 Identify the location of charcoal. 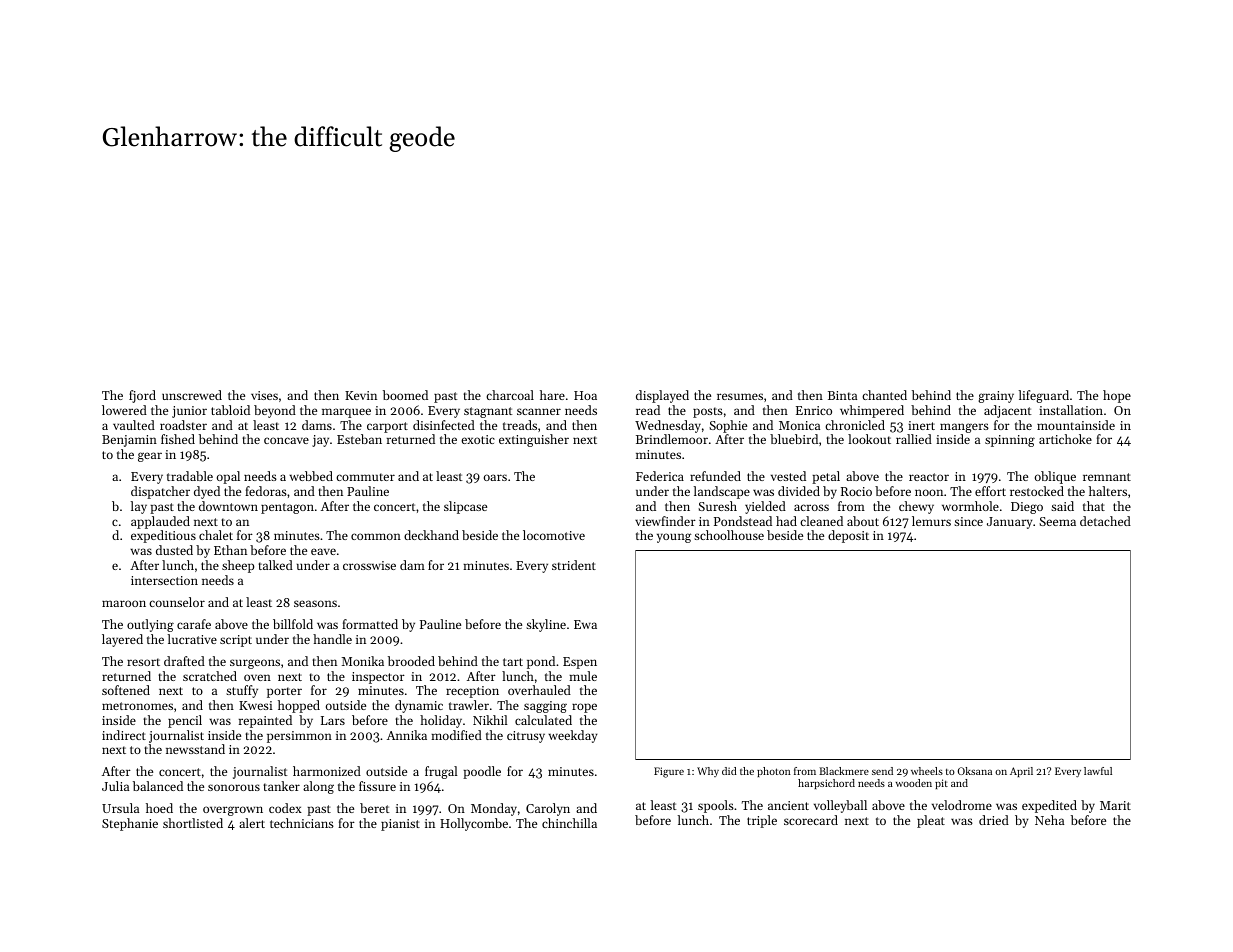
(510, 395).
